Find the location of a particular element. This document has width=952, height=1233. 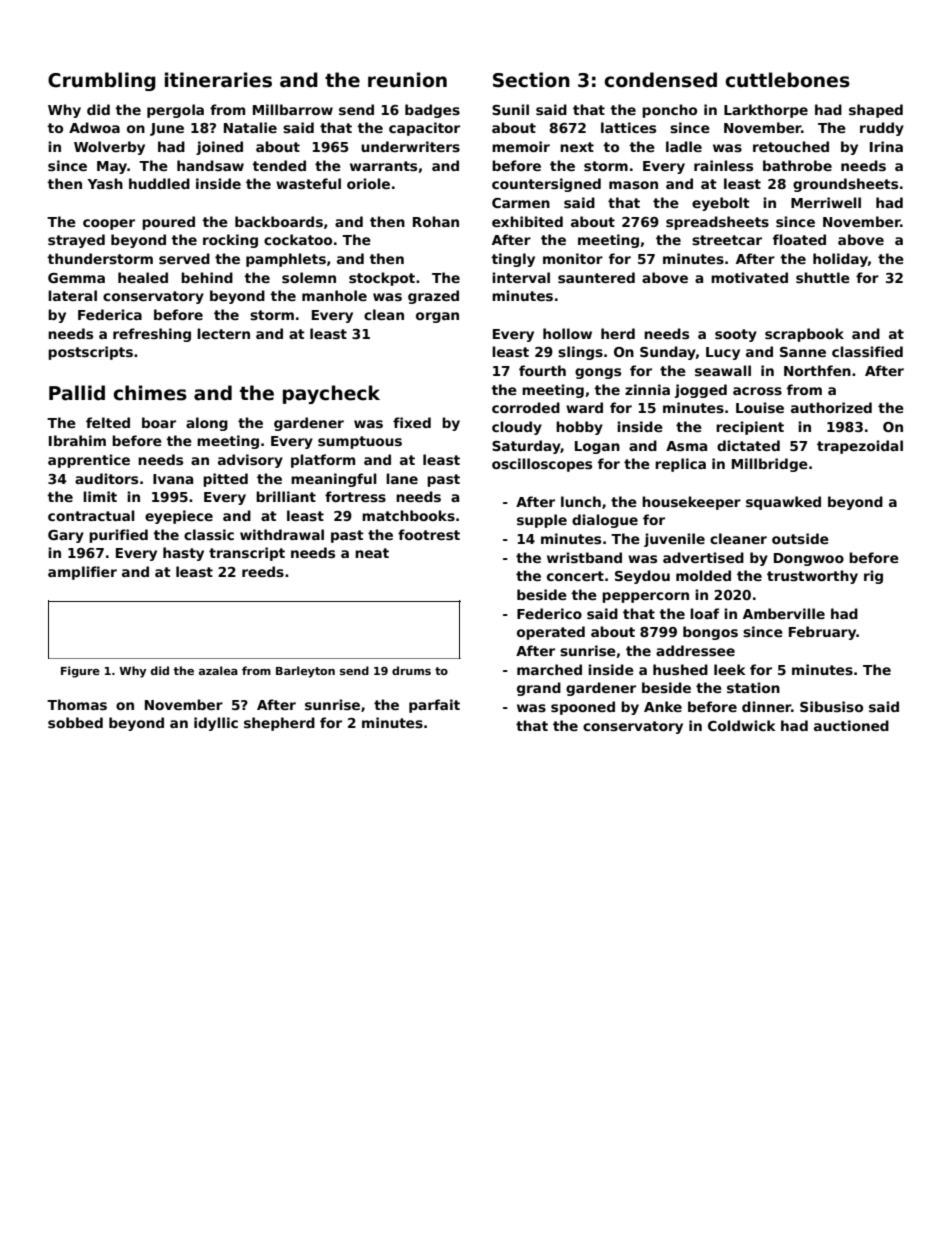

brilliant is located at coordinates (286, 496).
